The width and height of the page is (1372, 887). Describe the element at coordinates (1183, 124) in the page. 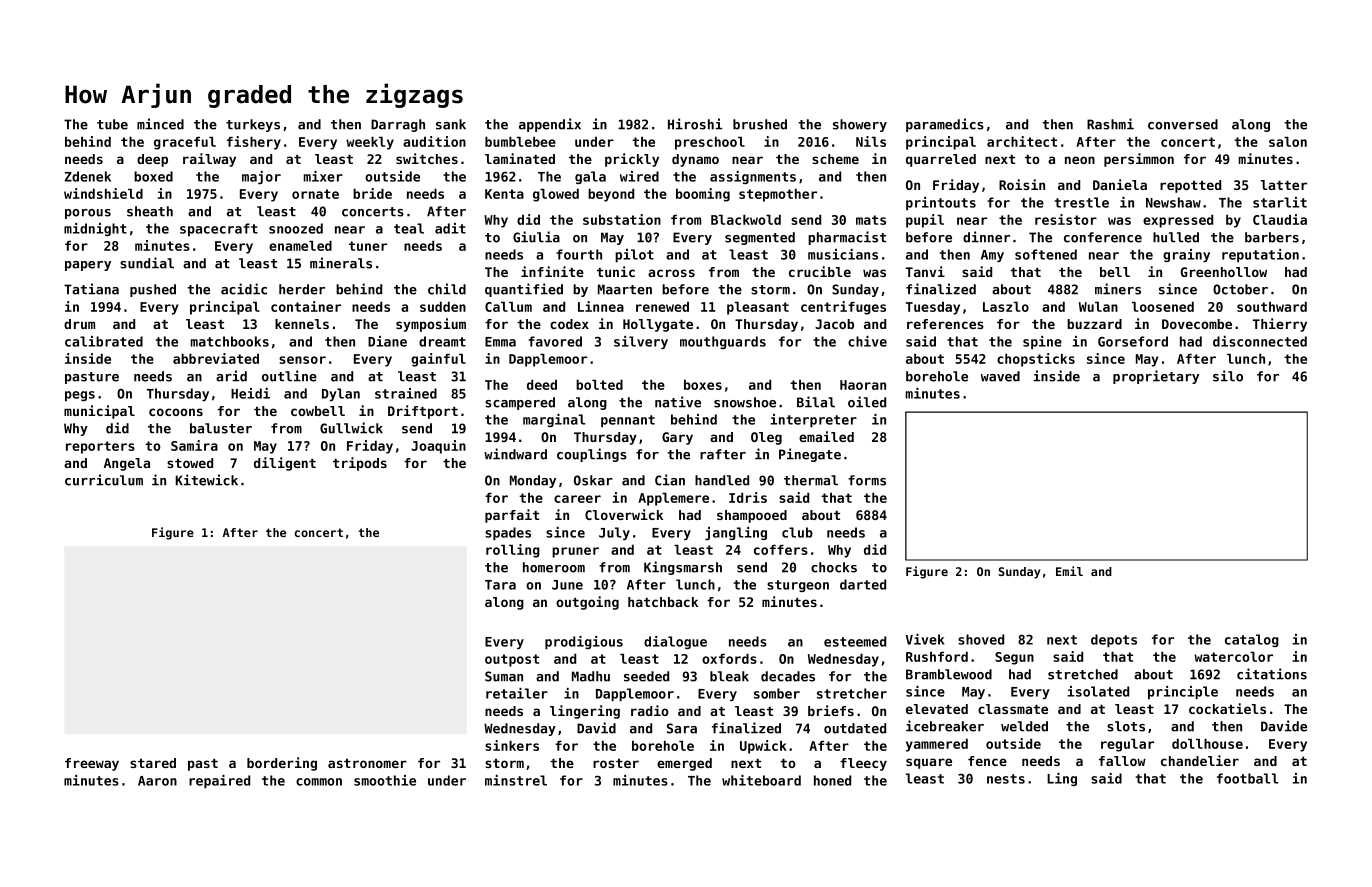

I see `conversed` at that location.
